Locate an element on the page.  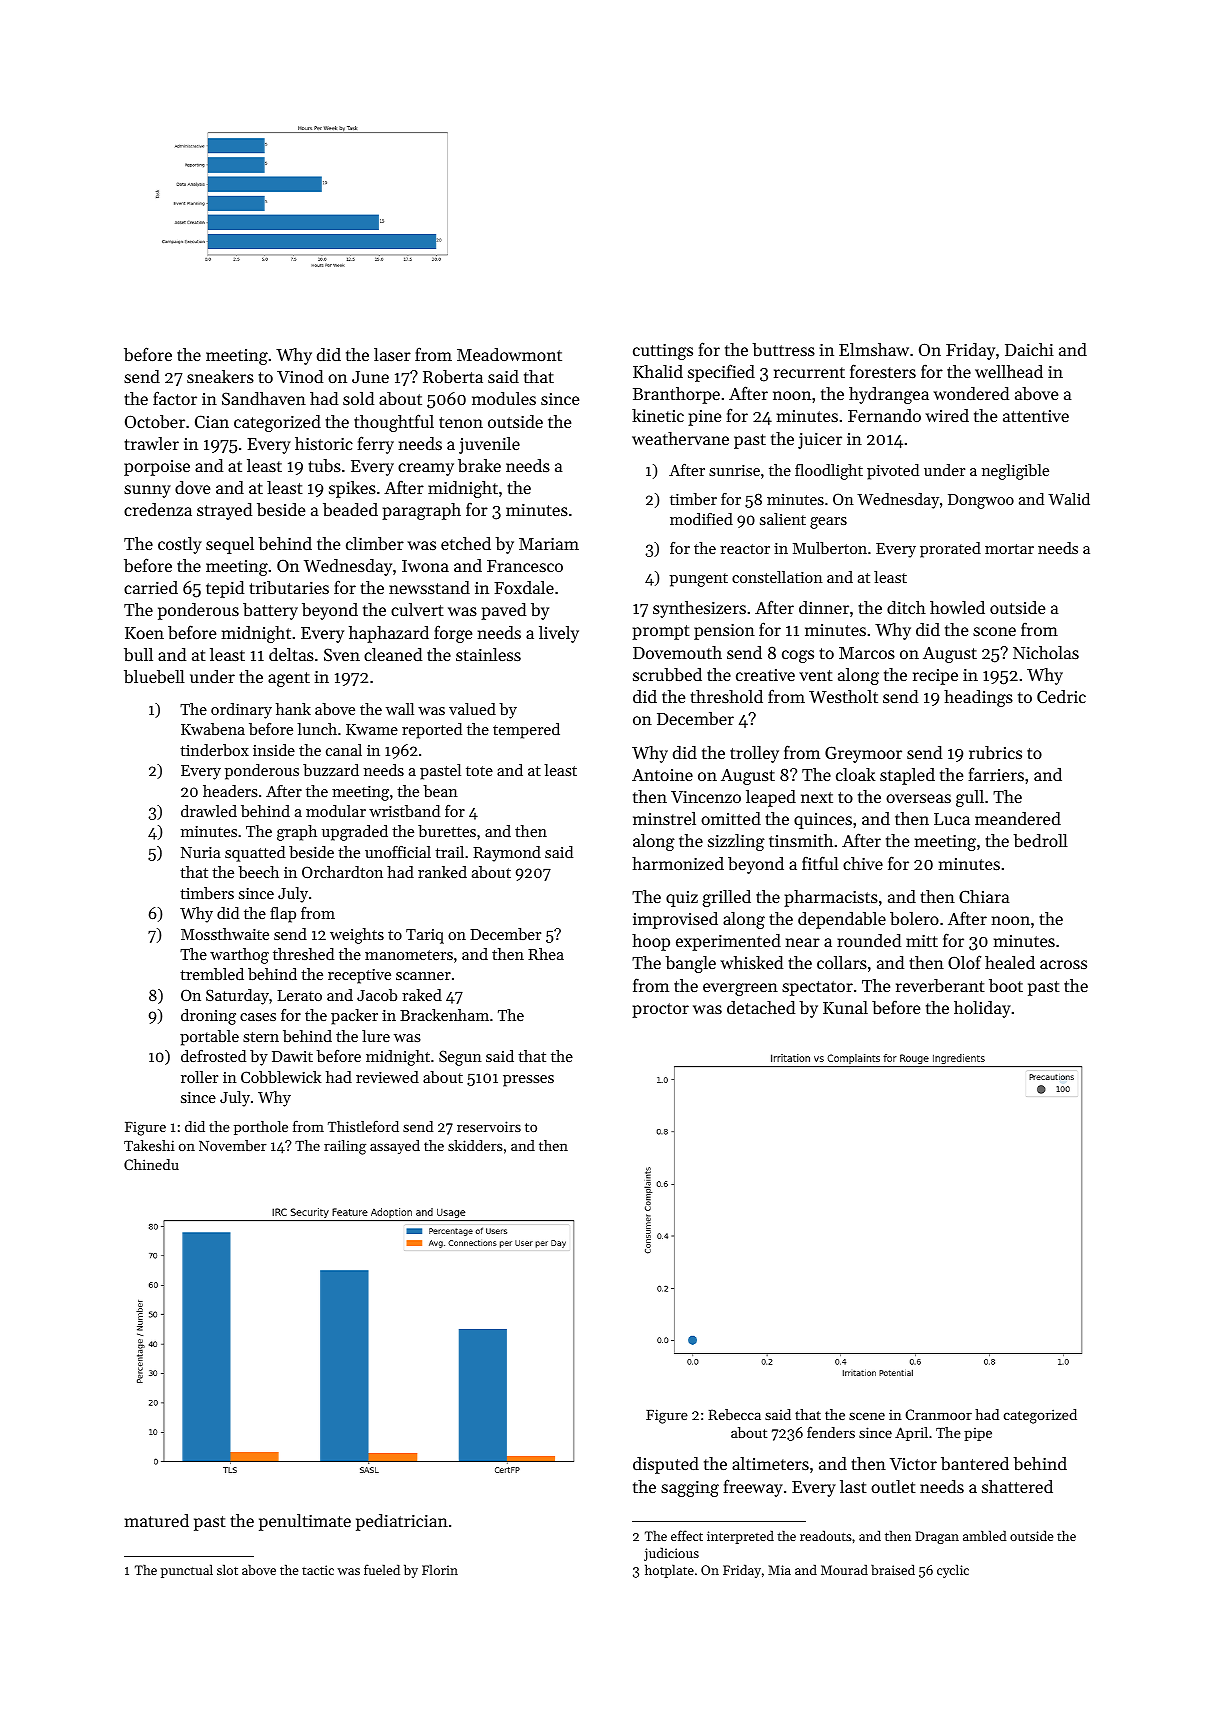
hoop is located at coordinates (651, 942).
